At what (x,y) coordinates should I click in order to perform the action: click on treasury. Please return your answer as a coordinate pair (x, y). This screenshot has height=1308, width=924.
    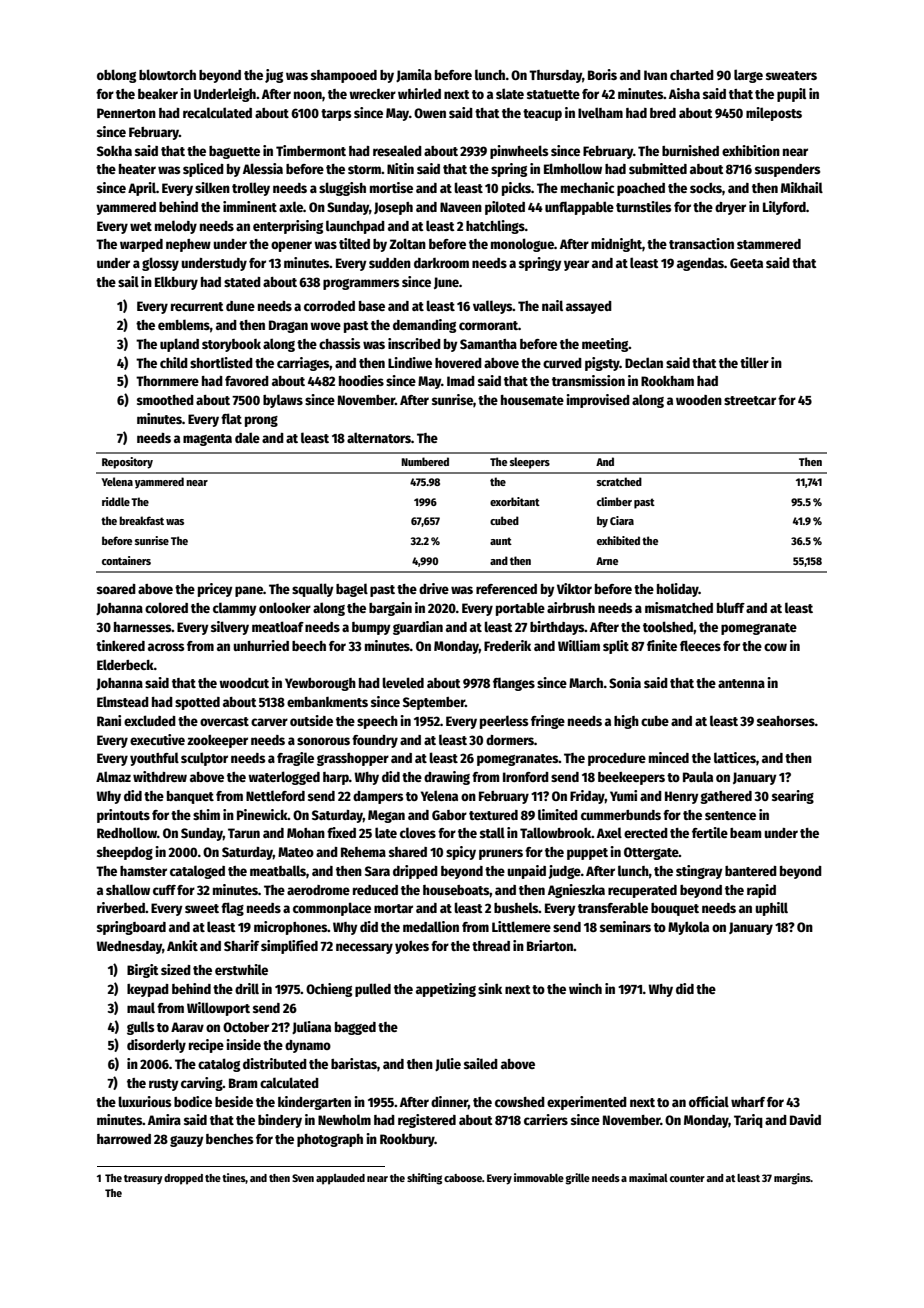
    Looking at the image, I should click on (143, 1180).
